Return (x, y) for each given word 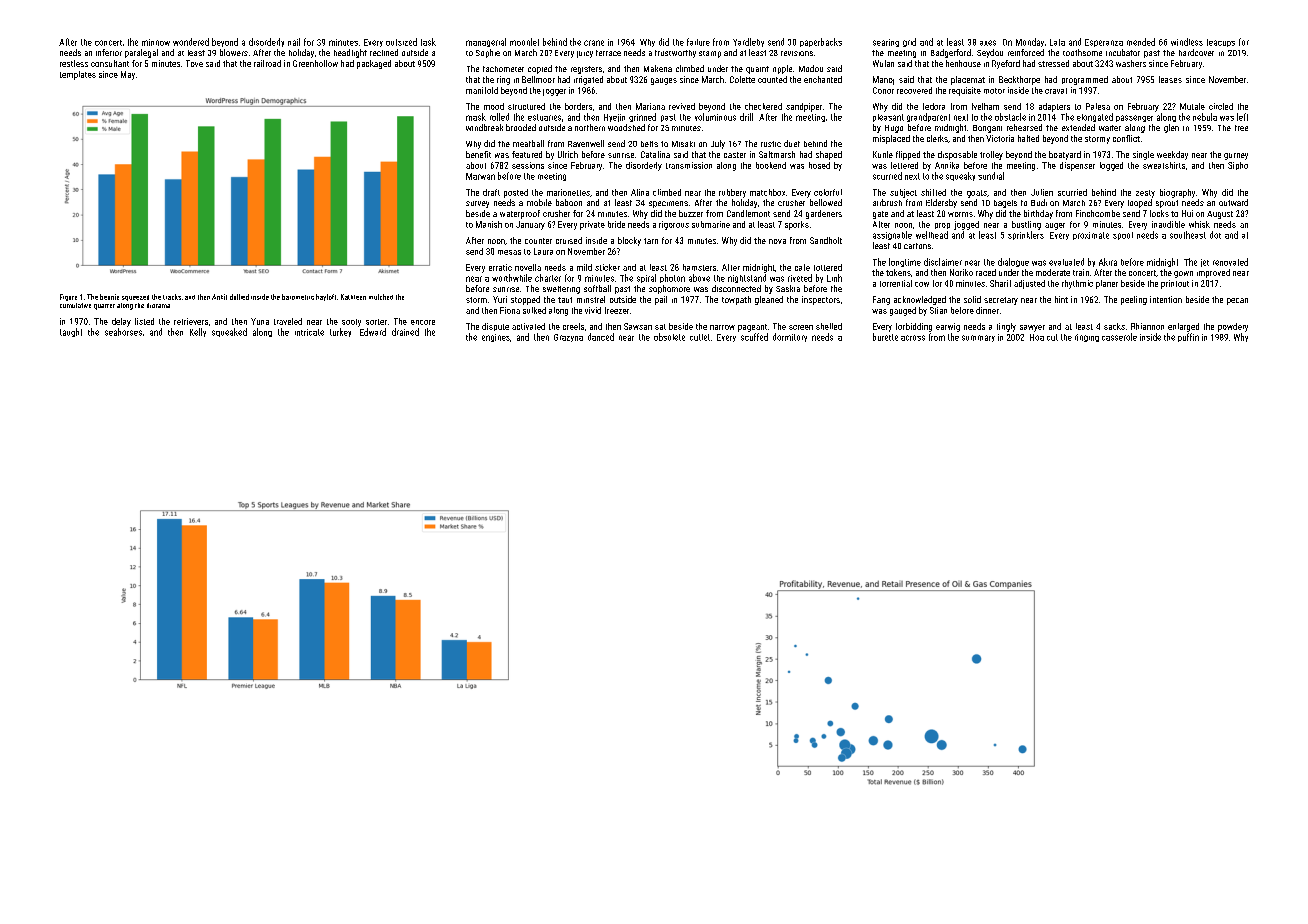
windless (1187, 42)
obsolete (669, 337)
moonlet (524, 42)
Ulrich (568, 154)
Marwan (480, 176)
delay (121, 322)
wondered (191, 42)
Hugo (894, 129)
